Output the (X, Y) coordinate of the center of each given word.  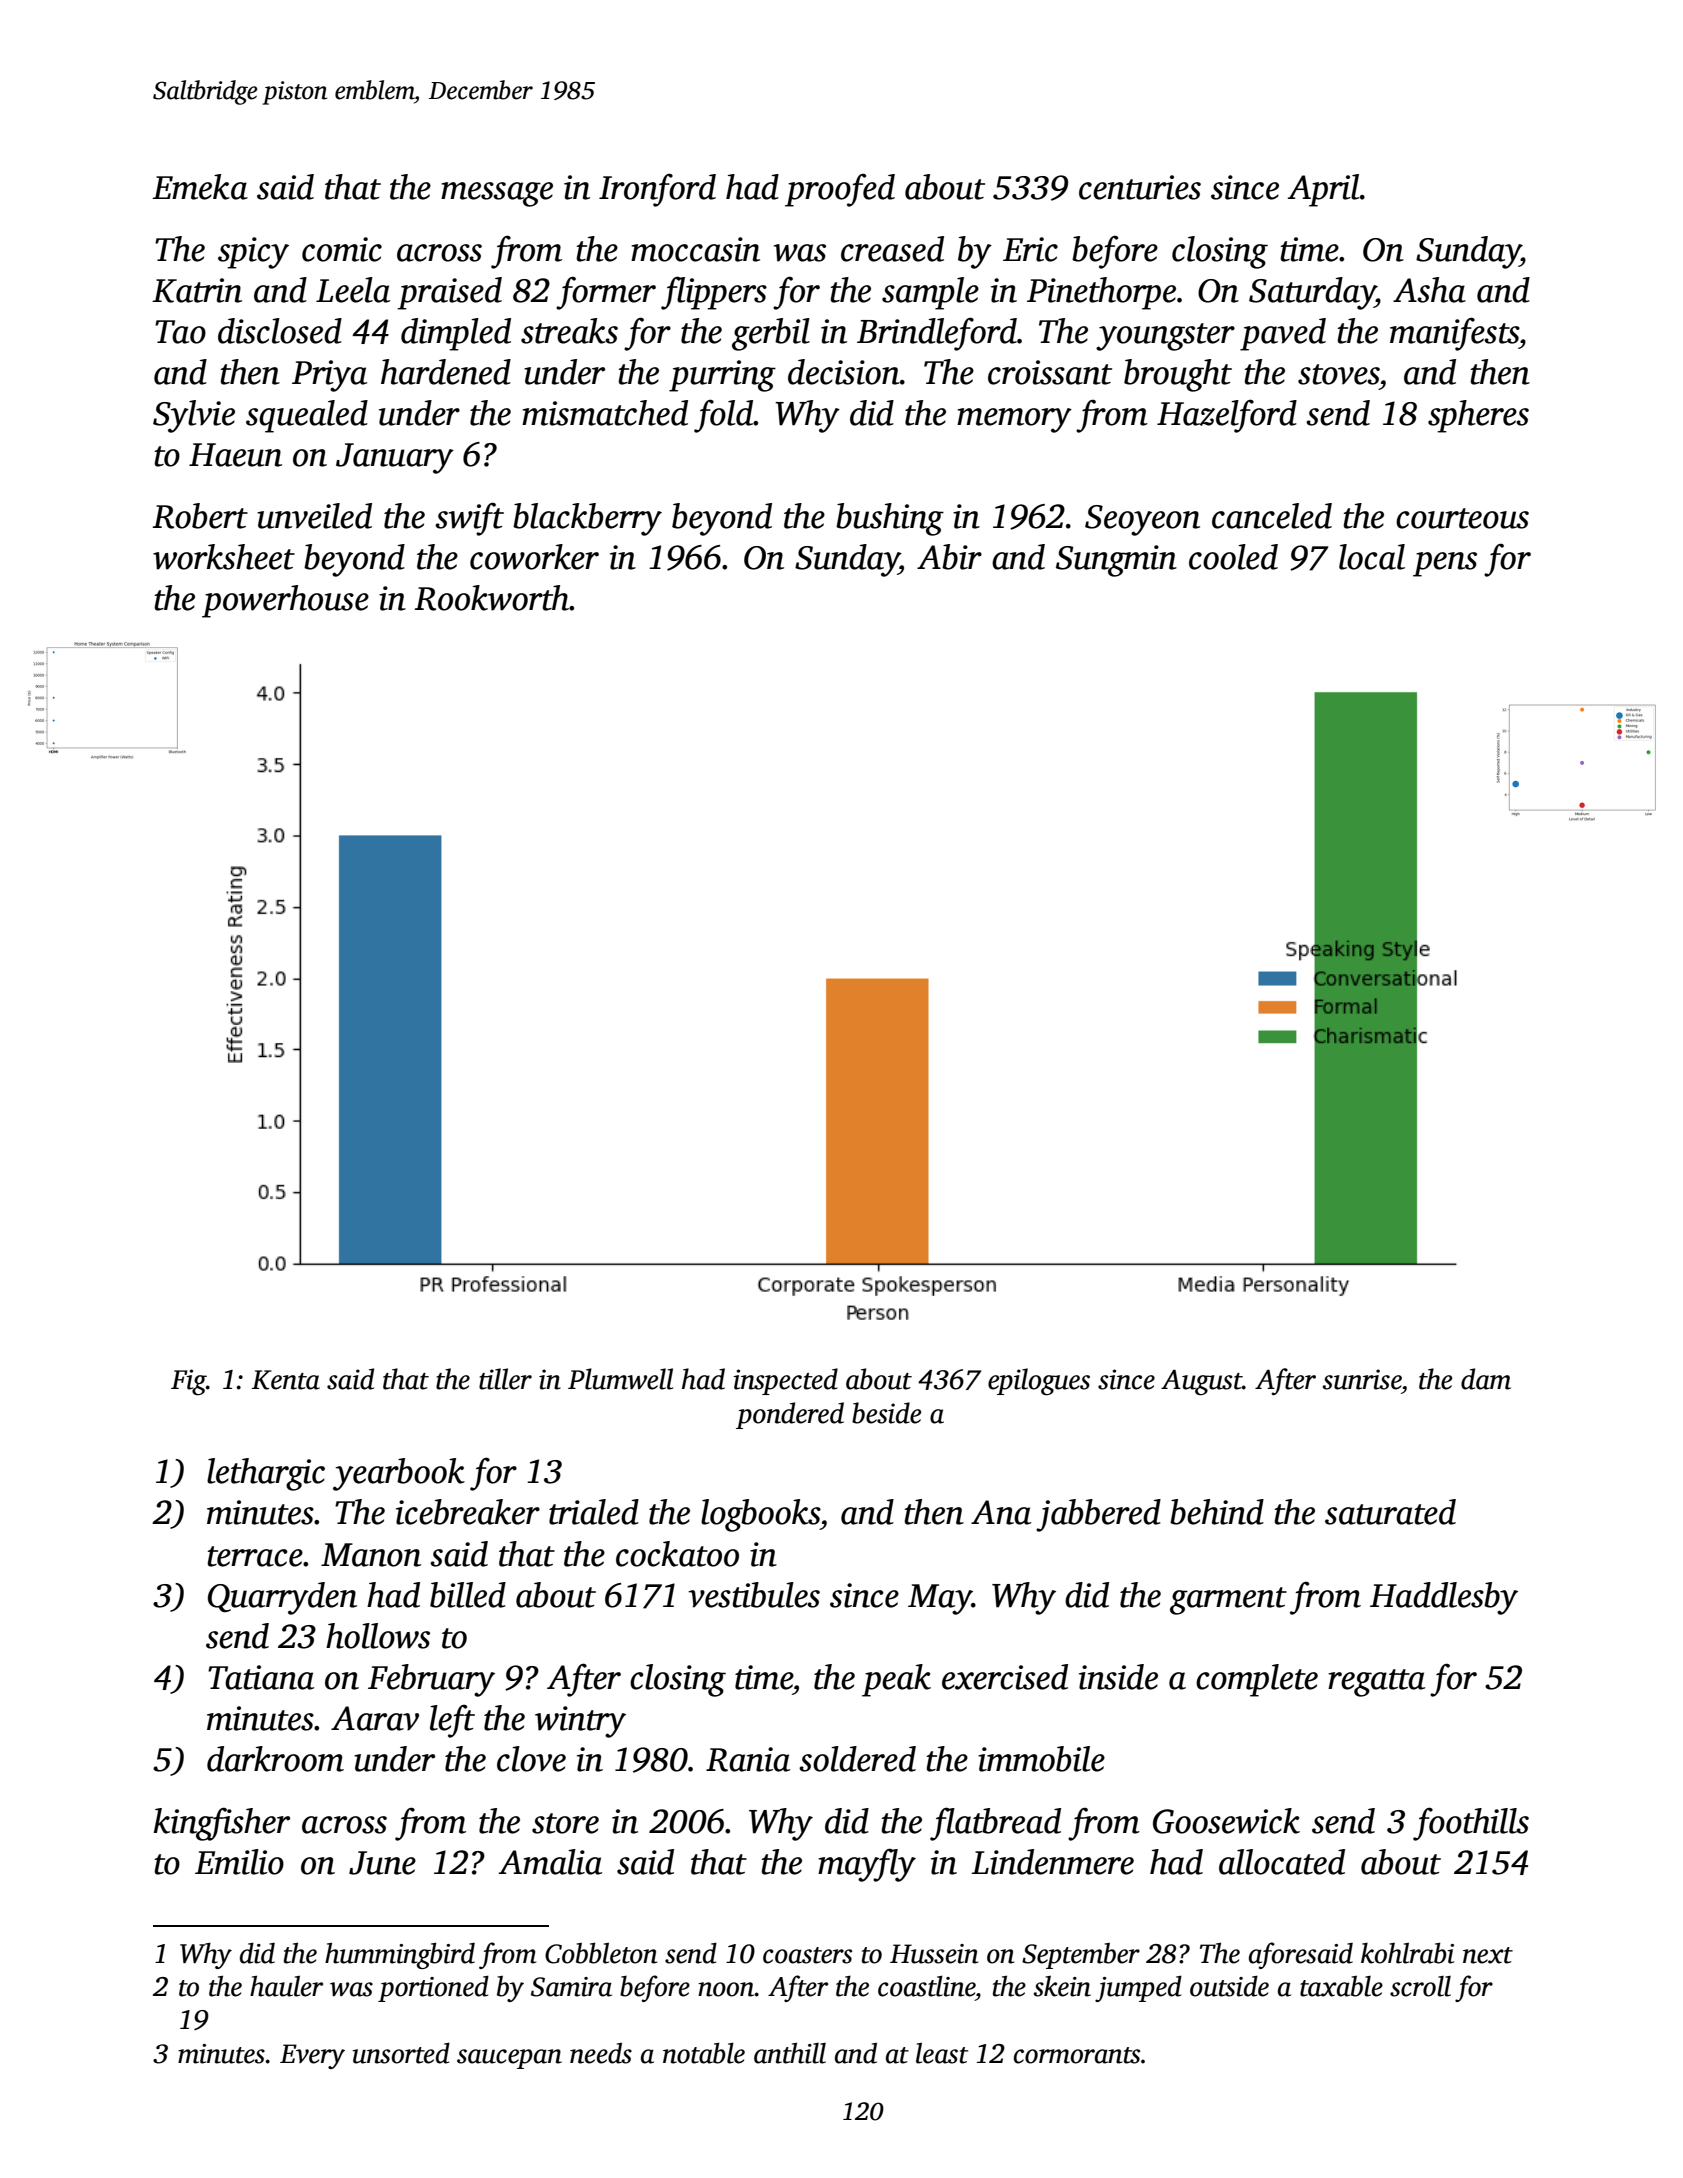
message (497, 194)
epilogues (1039, 1382)
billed (468, 1595)
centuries (1140, 187)
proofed (840, 190)
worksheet (224, 557)
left (452, 1721)
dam (1486, 1379)
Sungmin (1116, 561)
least (942, 2053)
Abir (949, 557)
